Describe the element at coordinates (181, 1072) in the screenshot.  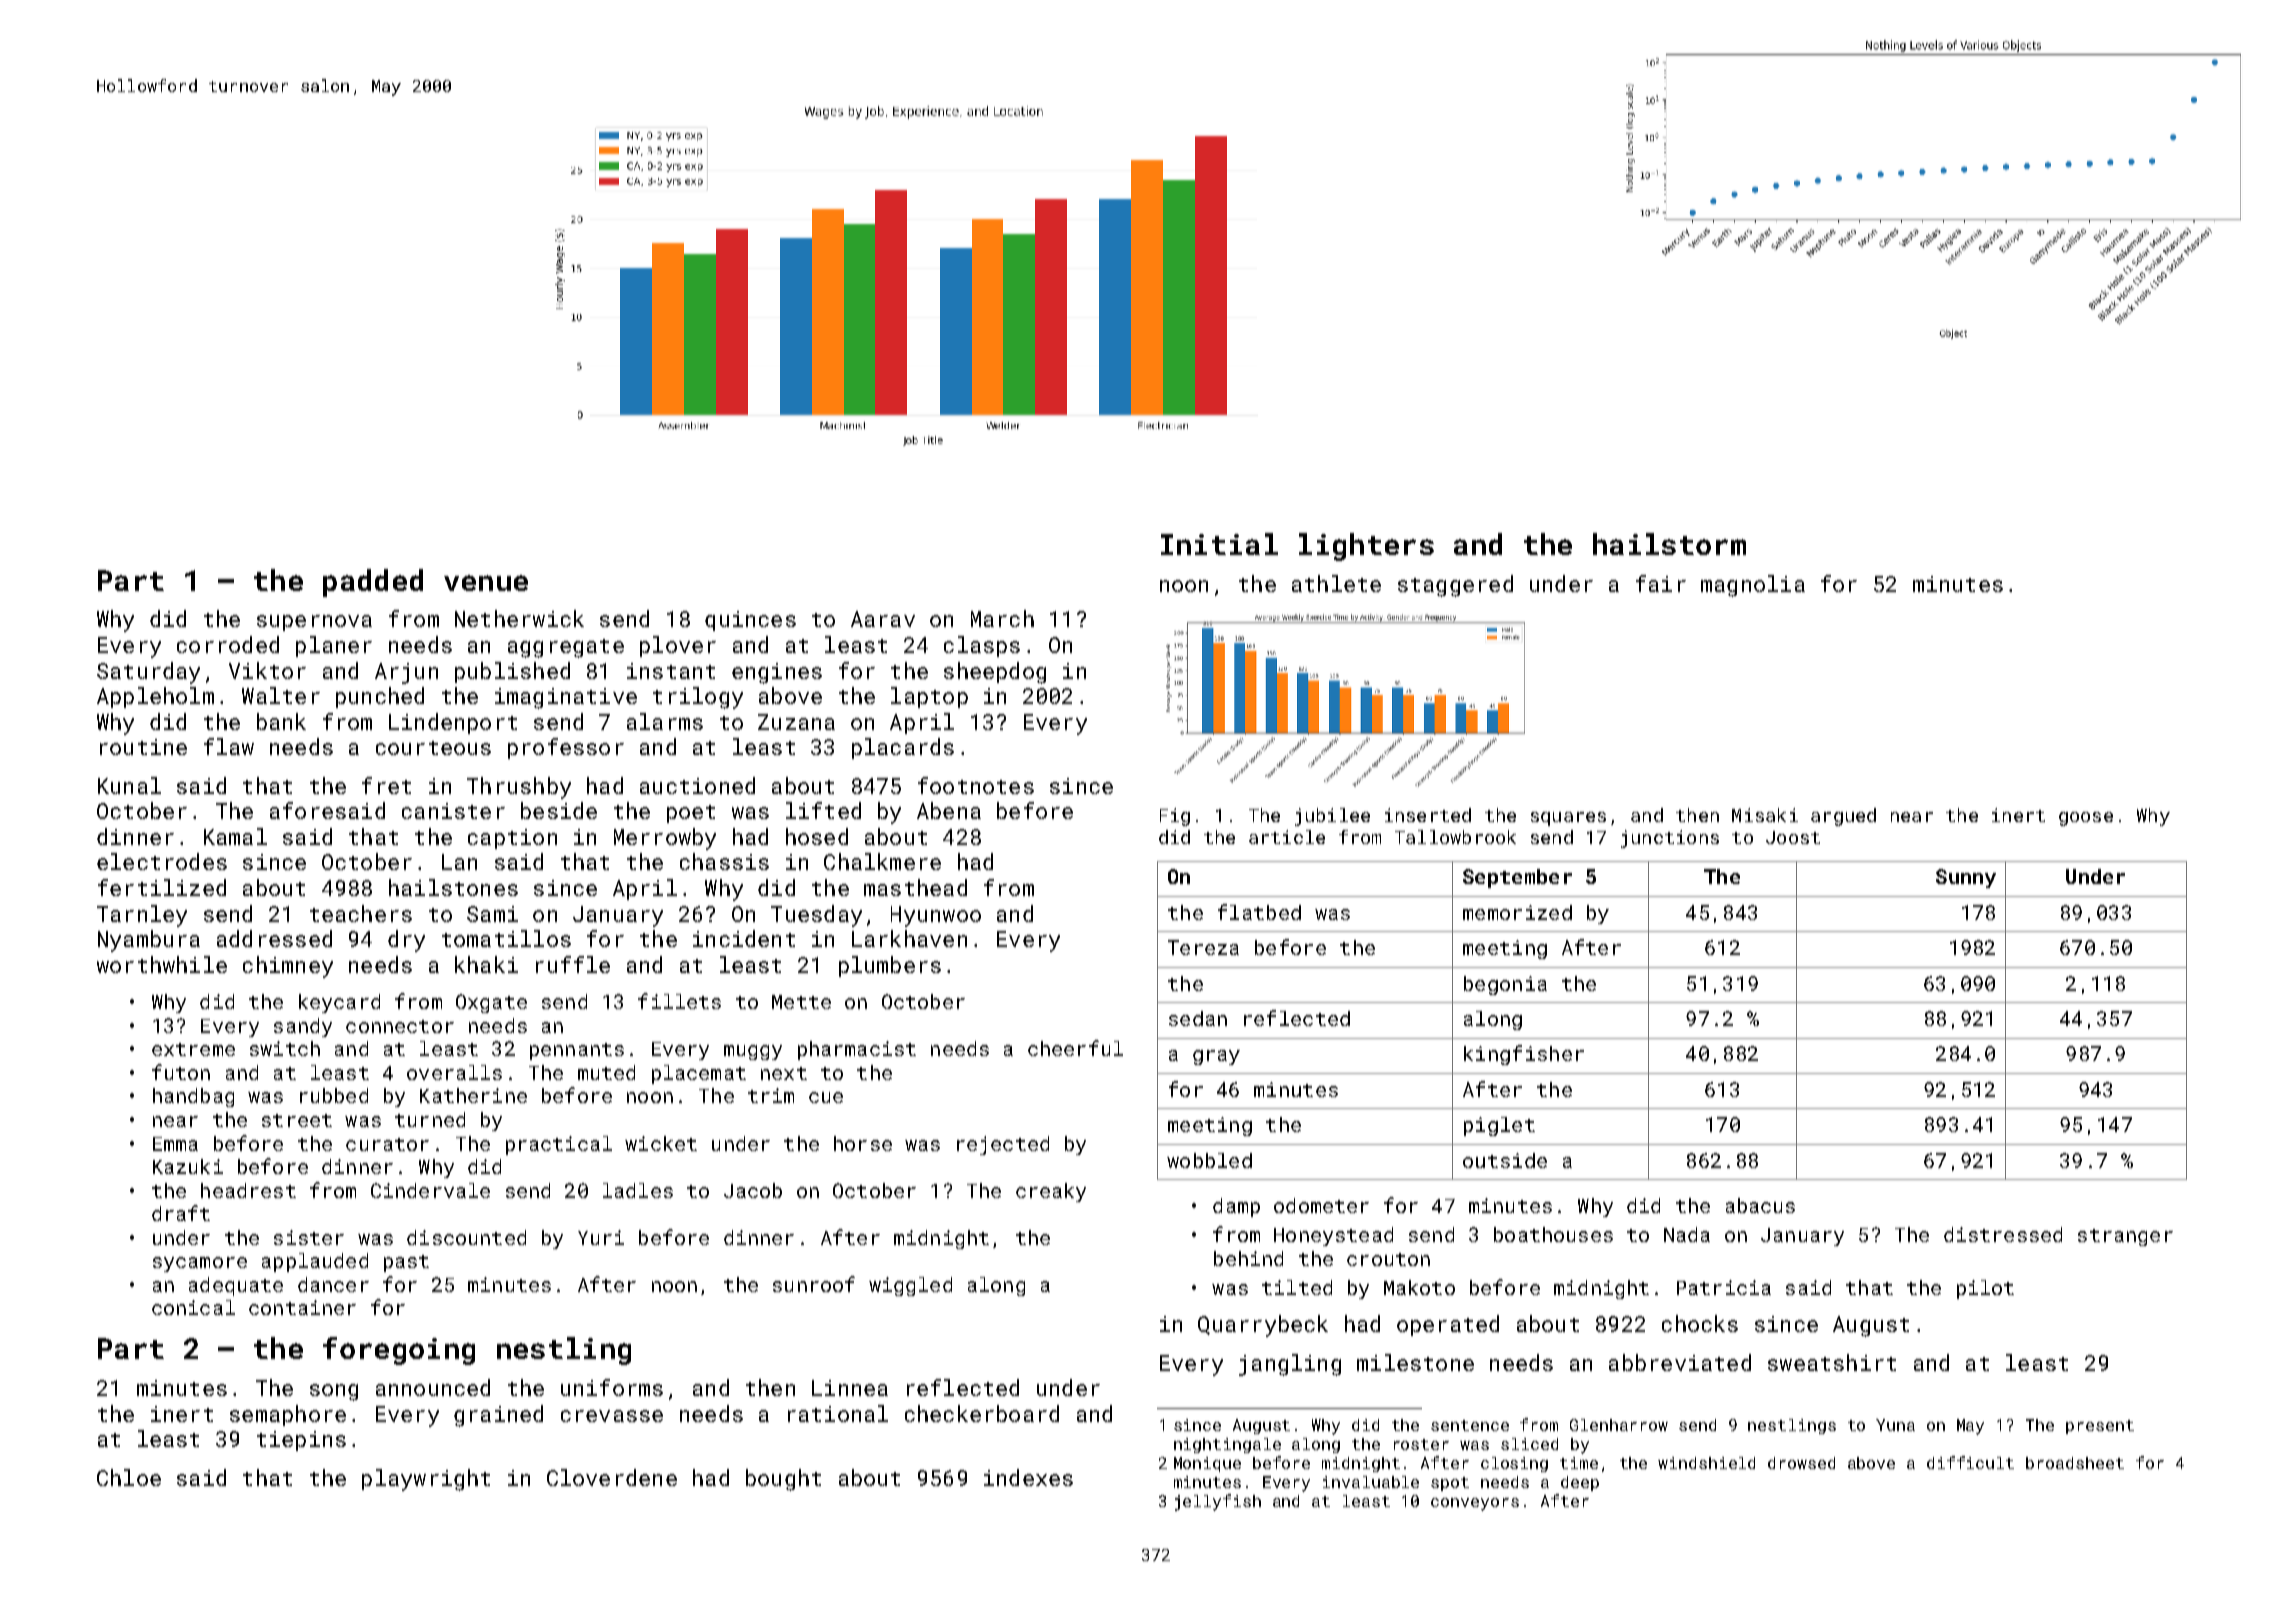
I see `futon` at that location.
